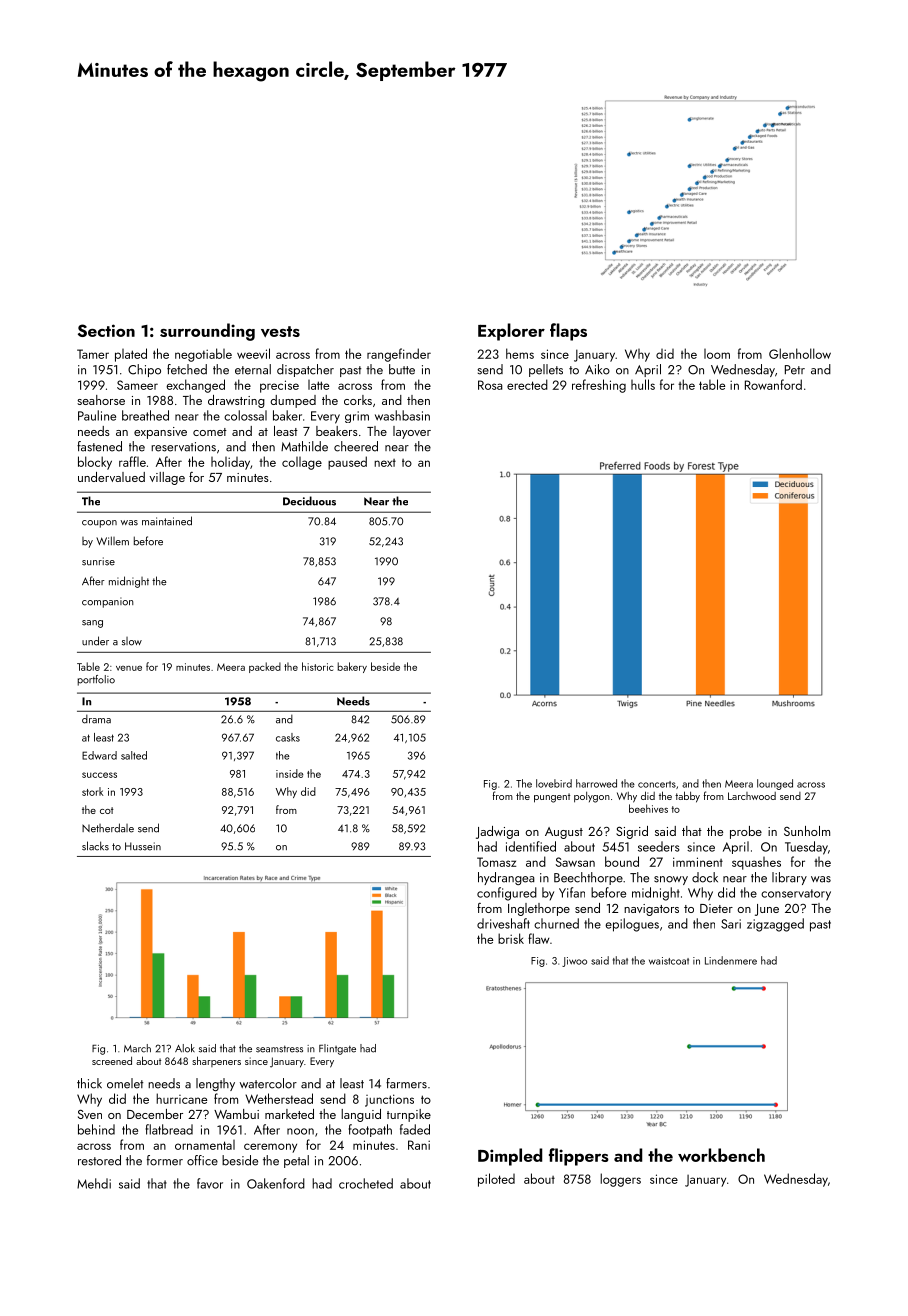 This document has width=908, height=1316. Describe the element at coordinates (731, 960) in the document. I see `Lindenmere` at that location.
